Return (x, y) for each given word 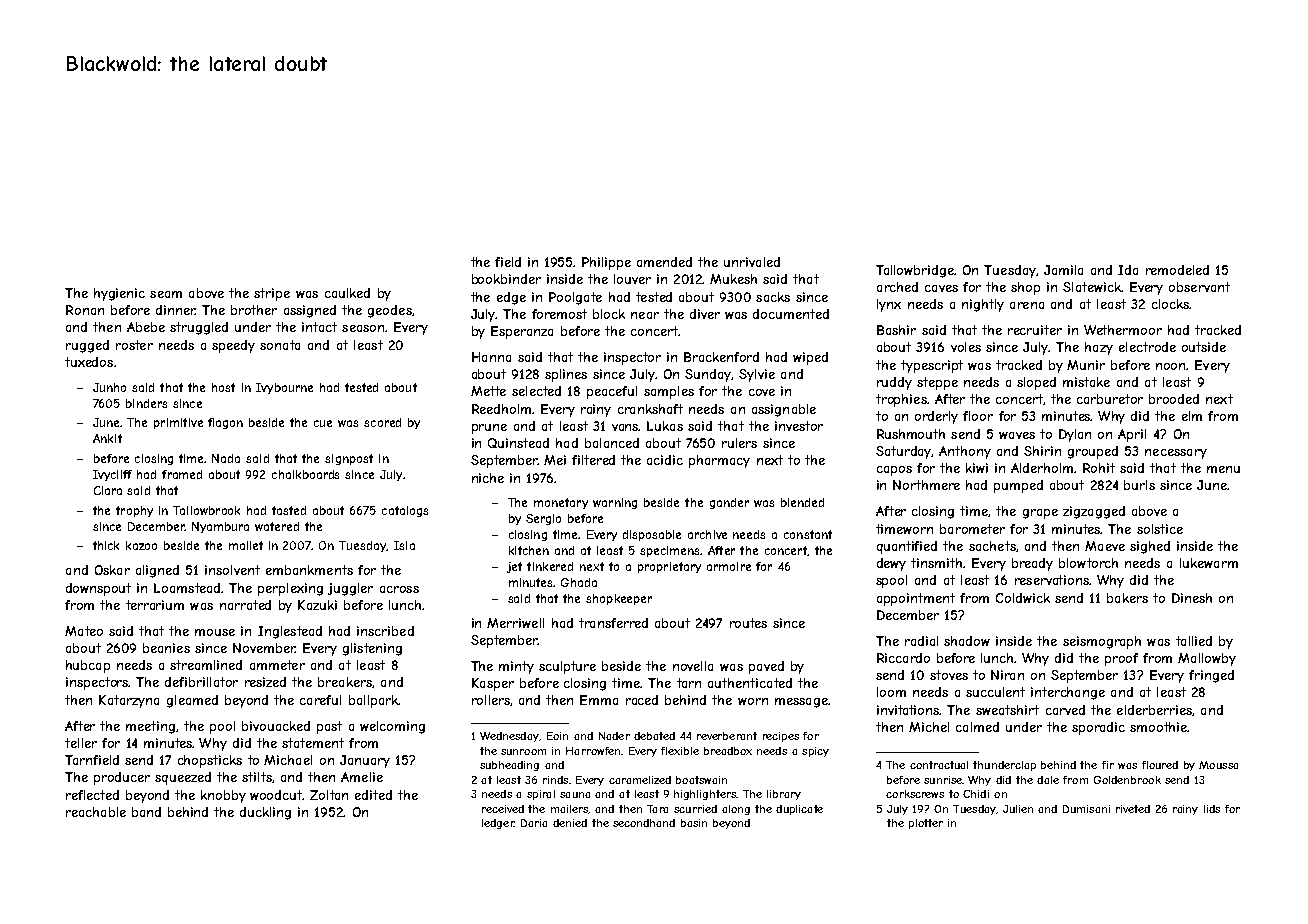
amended (664, 262)
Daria (534, 823)
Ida (1128, 270)
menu (1223, 469)
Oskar (112, 570)
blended (802, 502)
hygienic (119, 294)
